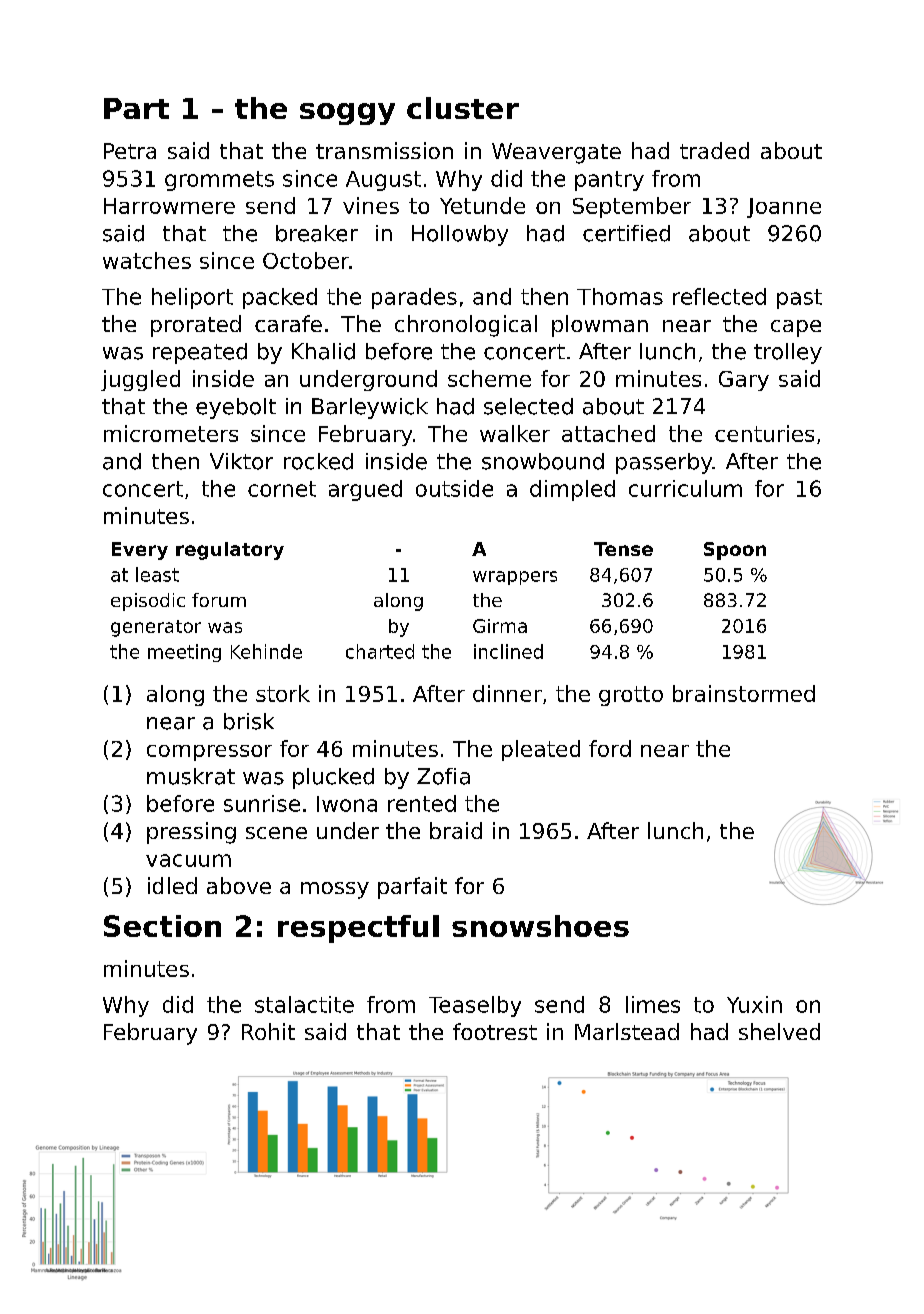 The image size is (924, 1314). I want to click on braid, so click(456, 830).
